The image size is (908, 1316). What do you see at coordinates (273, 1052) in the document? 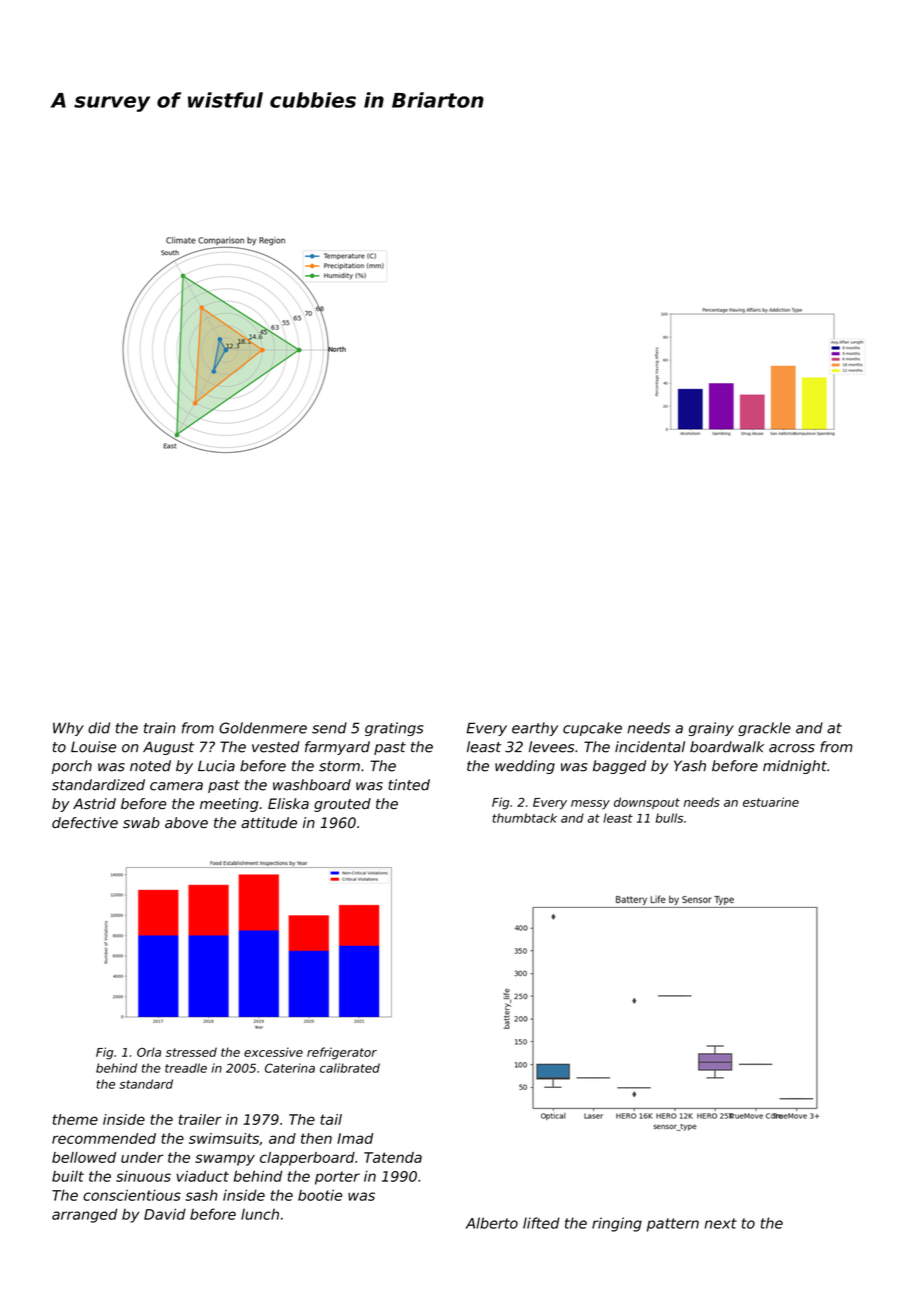
I see `excessive` at bounding box center [273, 1052].
